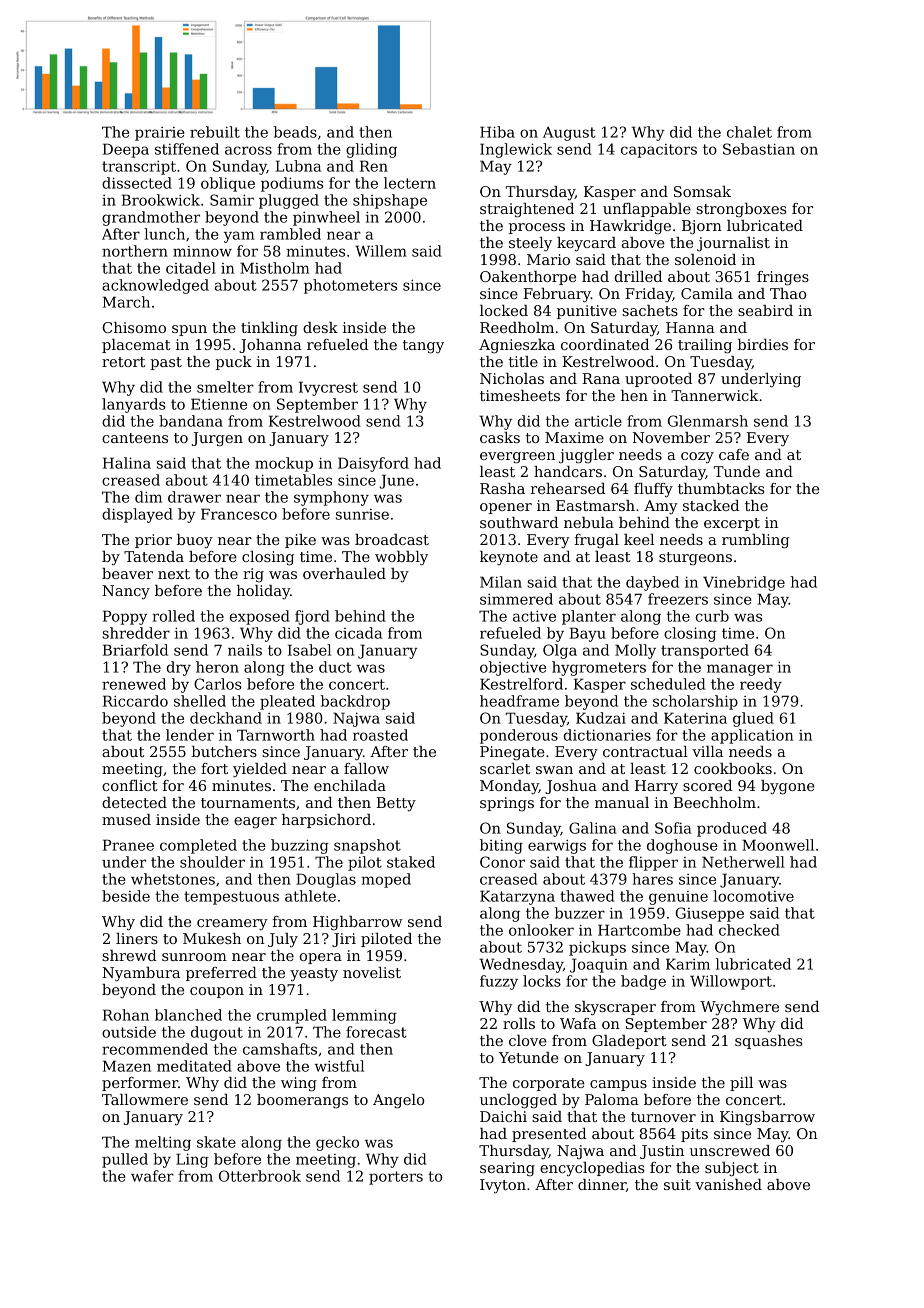  I want to click on Ivyton, so click(503, 1186).
